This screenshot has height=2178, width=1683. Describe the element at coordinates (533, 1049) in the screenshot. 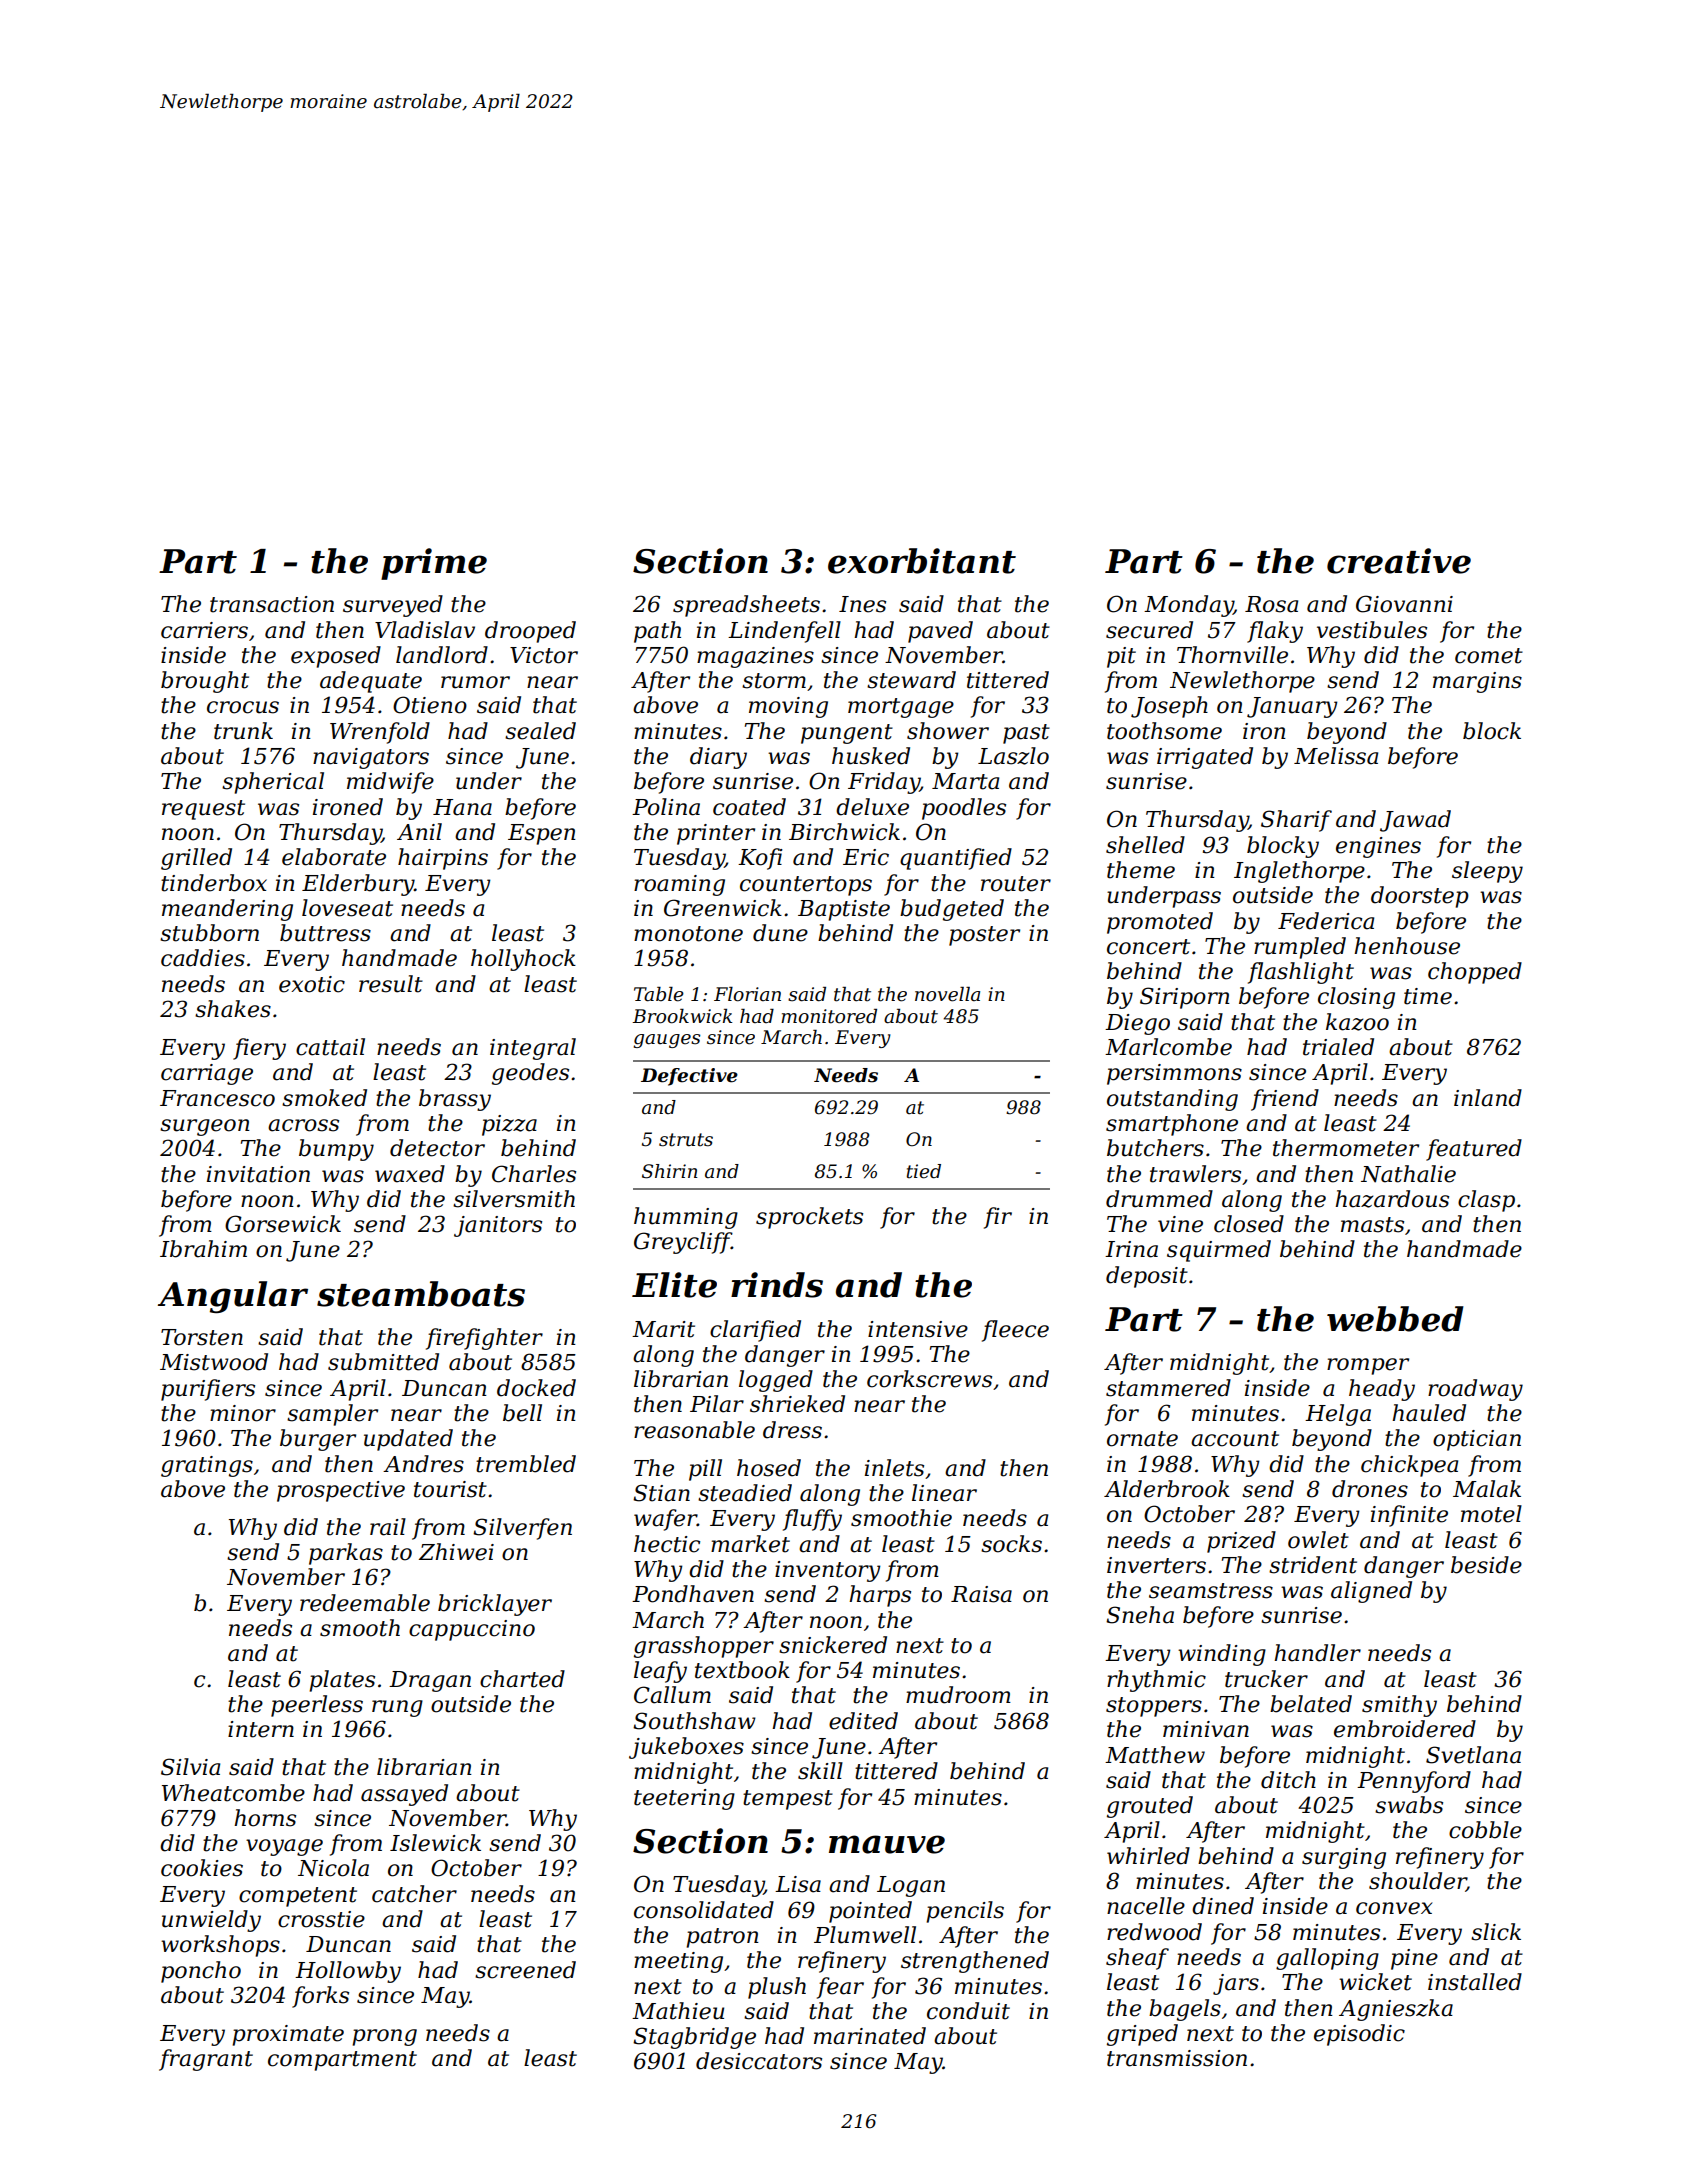

I see `integral` at that location.
